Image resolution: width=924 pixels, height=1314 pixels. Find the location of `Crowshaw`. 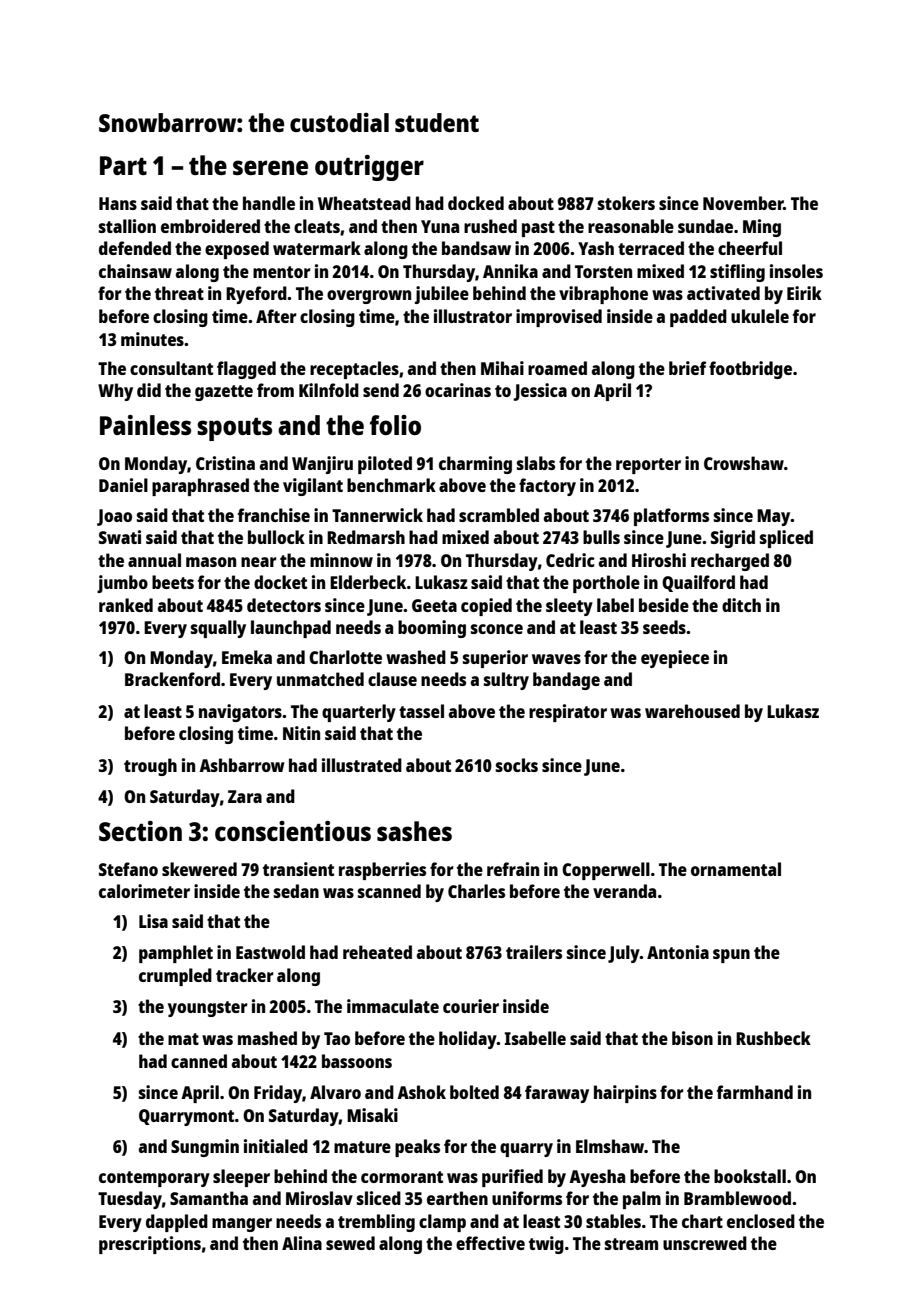

Crowshaw is located at coordinates (744, 463).
